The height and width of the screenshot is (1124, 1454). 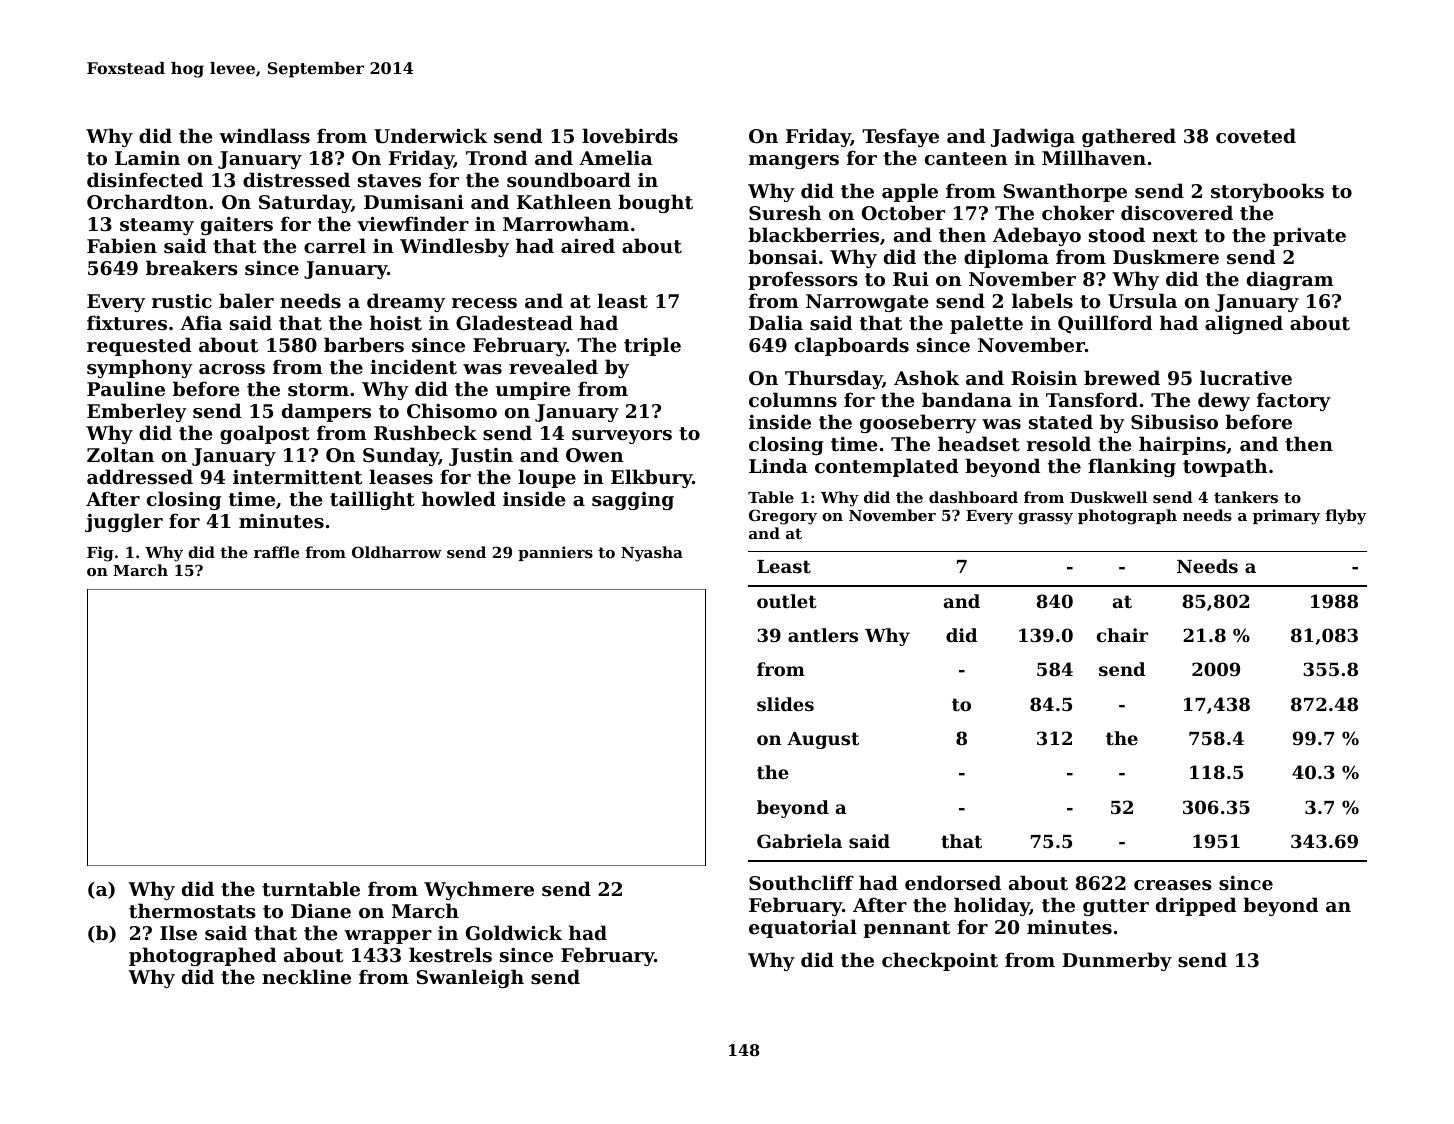 What do you see at coordinates (1122, 635) in the screenshot?
I see `chair` at bounding box center [1122, 635].
